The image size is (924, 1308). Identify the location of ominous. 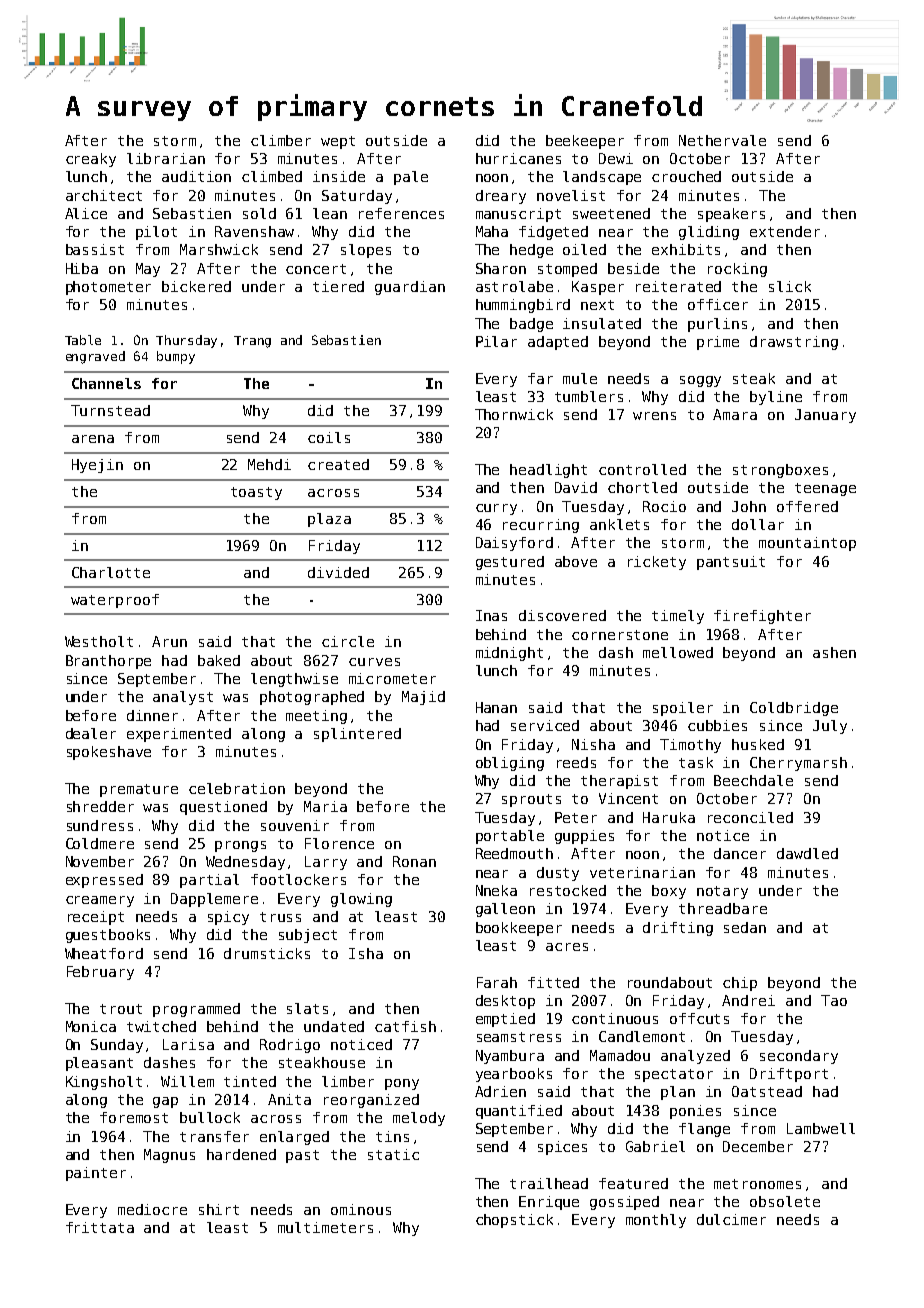
(361, 1209).
